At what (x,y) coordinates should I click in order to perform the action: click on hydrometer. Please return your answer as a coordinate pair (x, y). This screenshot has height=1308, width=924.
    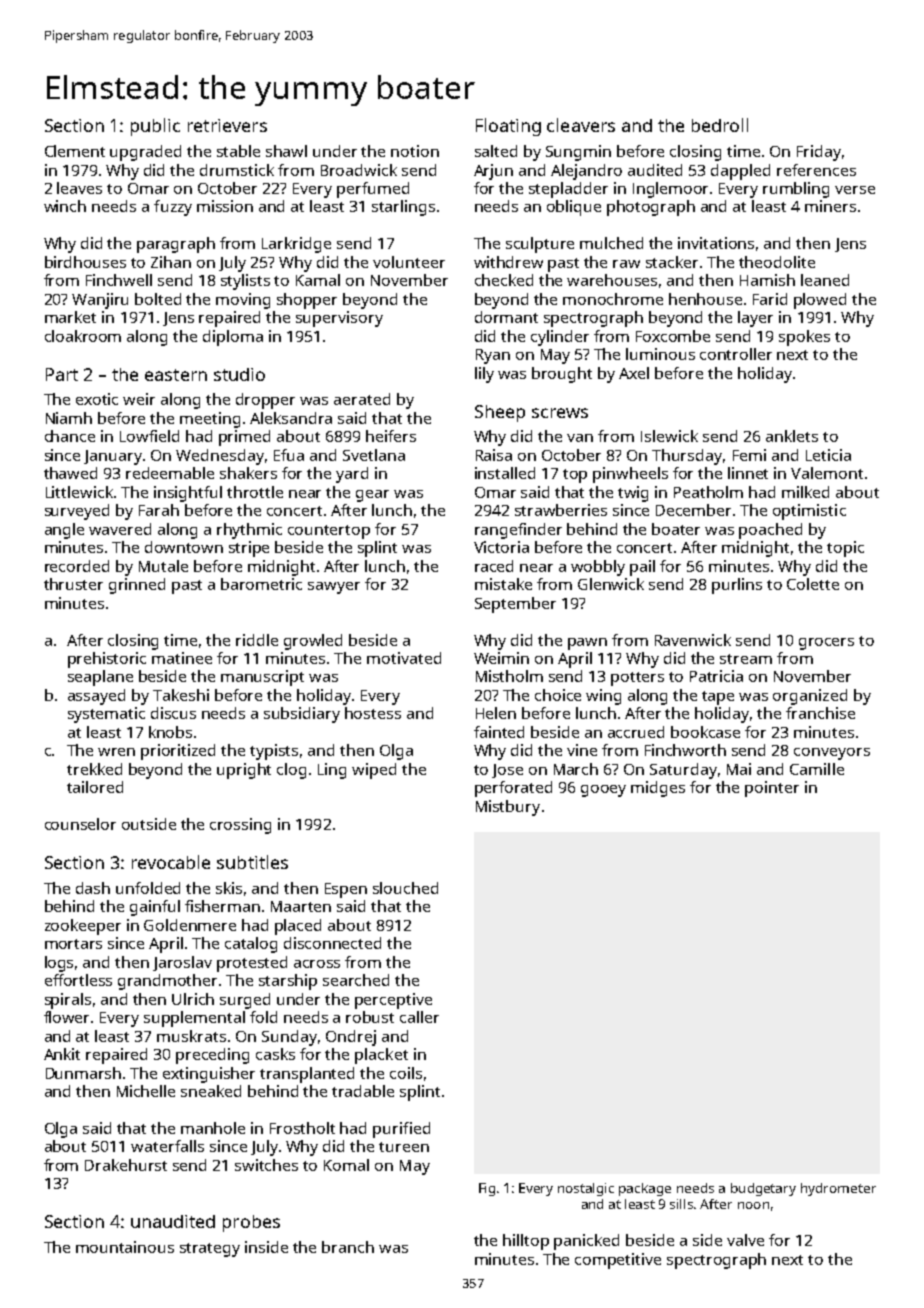
    Looking at the image, I should click on (838, 1189).
